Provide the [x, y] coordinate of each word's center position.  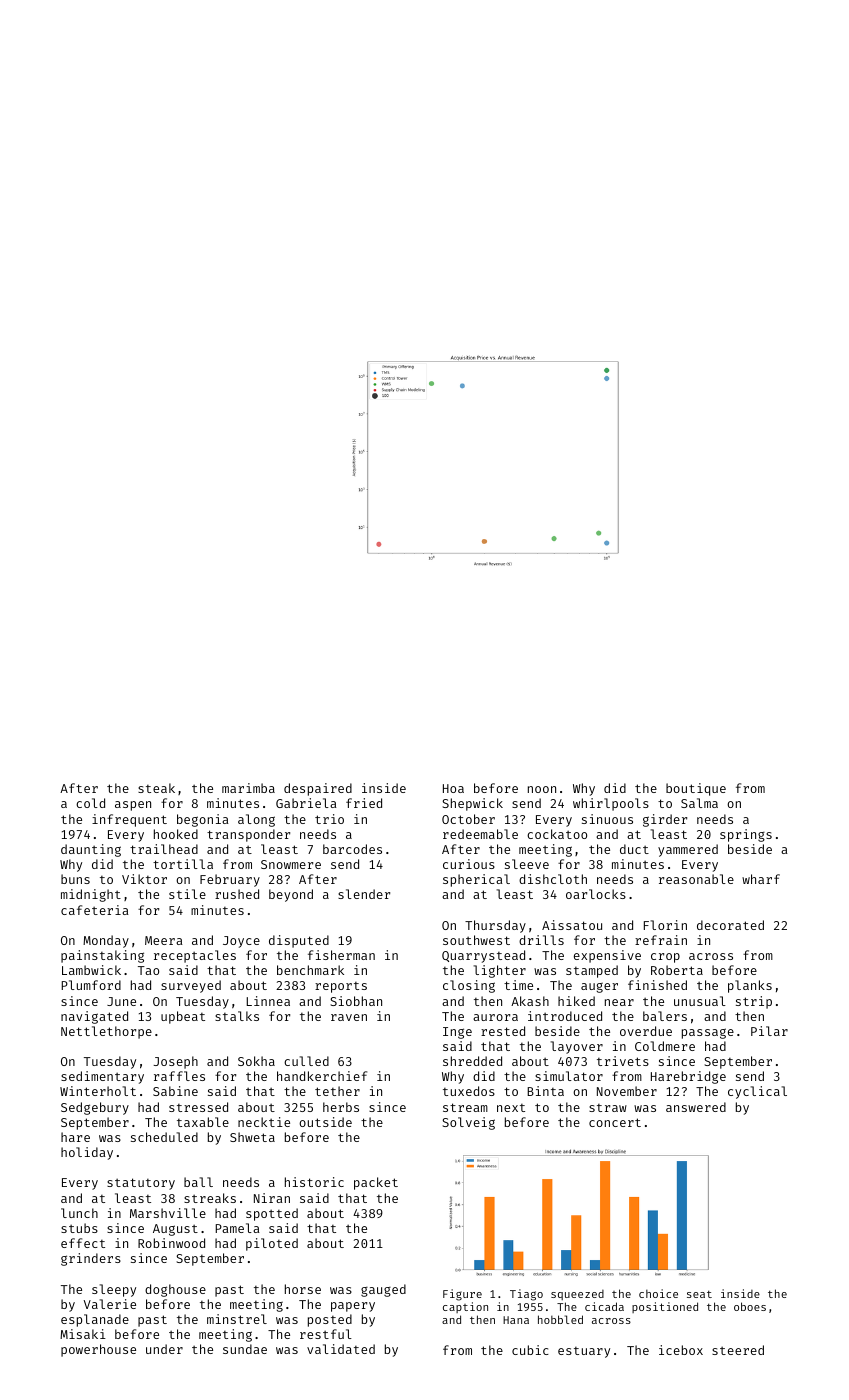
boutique [696, 789]
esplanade [95, 1320]
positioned [665, 1307]
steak [156, 788]
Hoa [453, 788]
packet [376, 1183]
